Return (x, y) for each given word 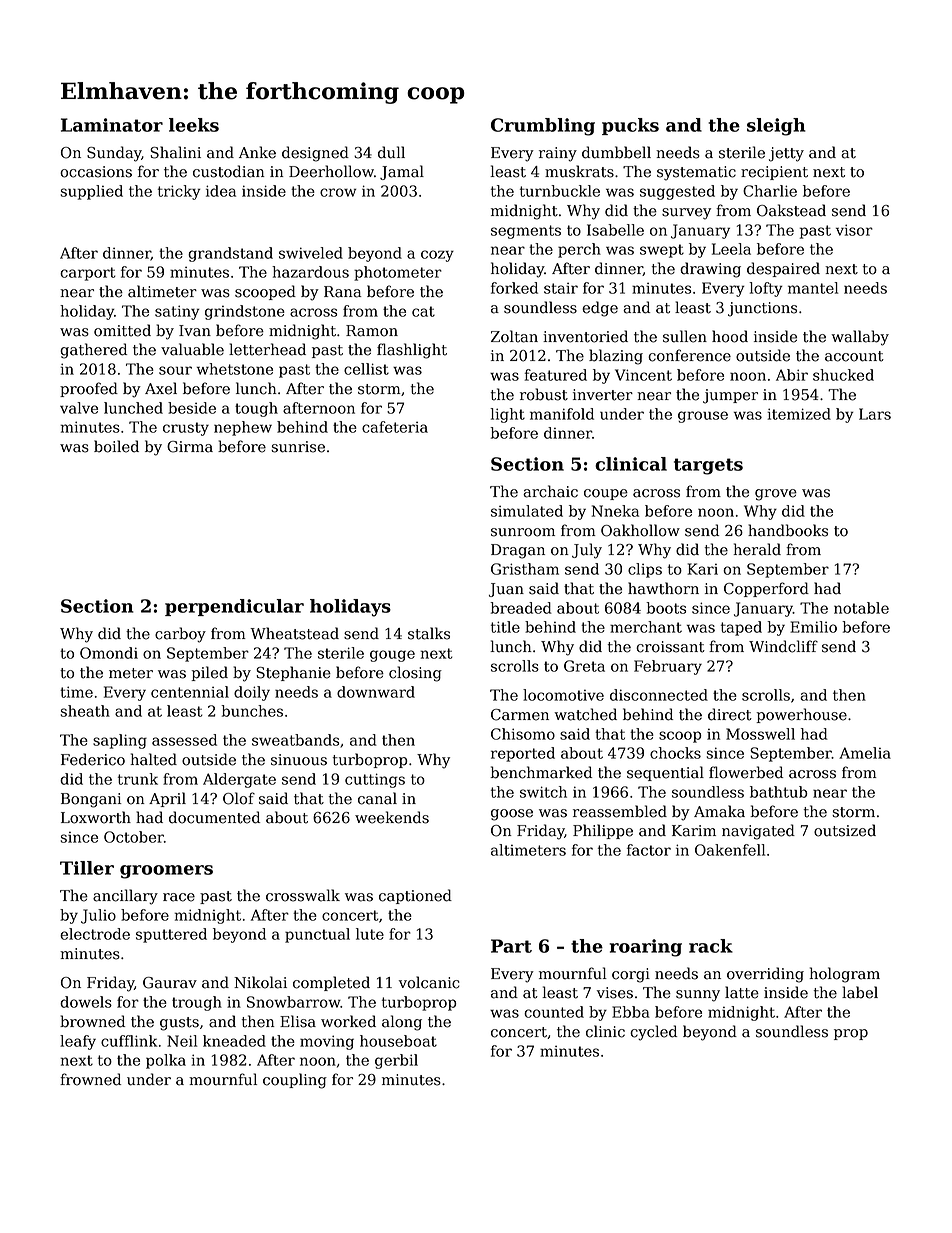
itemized (799, 414)
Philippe (603, 831)
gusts (179, 1024)
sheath (85, 711)
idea (221, 191)
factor (649, 850)
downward (376, 692)
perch (579, 250)
